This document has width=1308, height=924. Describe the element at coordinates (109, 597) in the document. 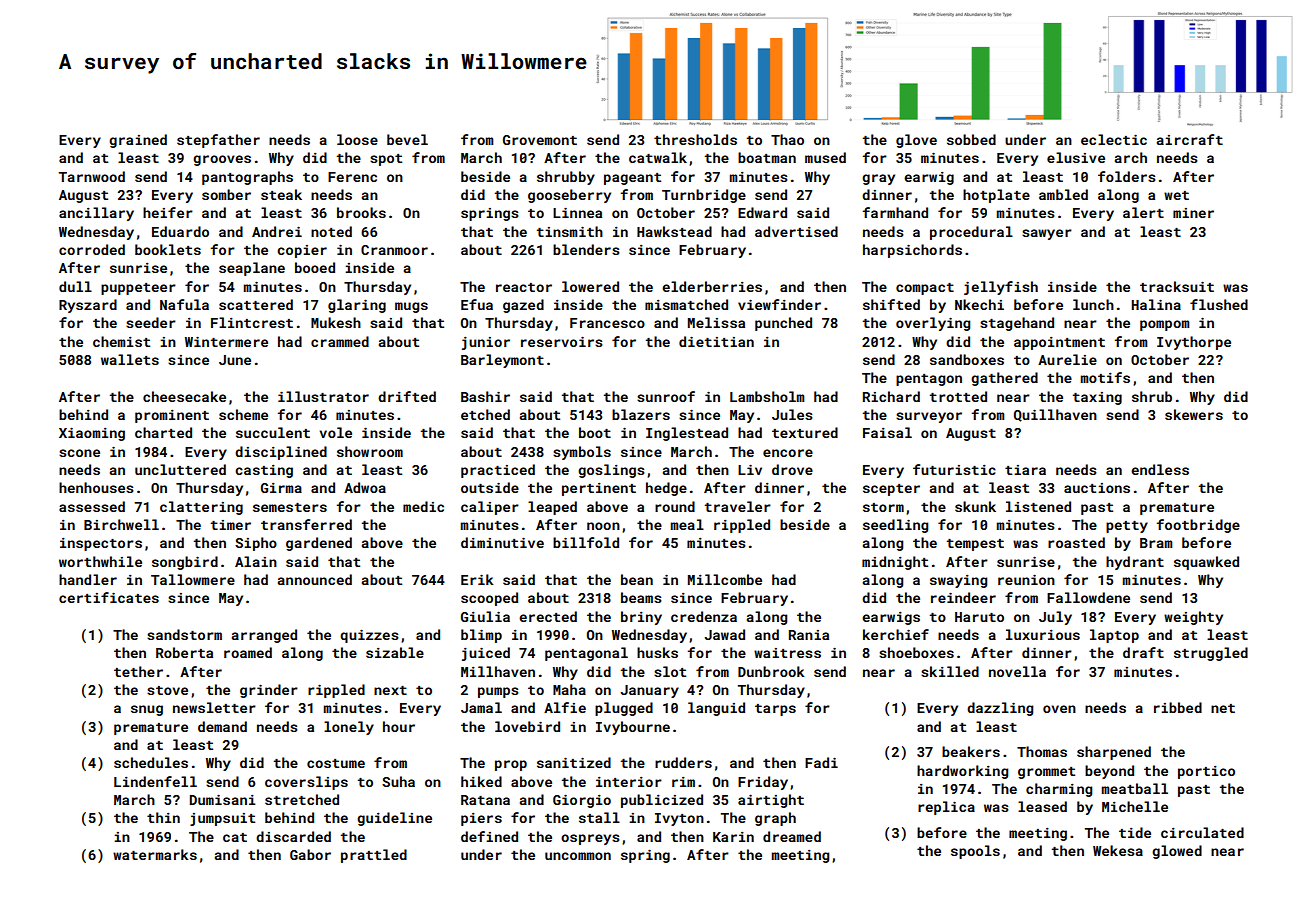

I see `certificates` at that location.
